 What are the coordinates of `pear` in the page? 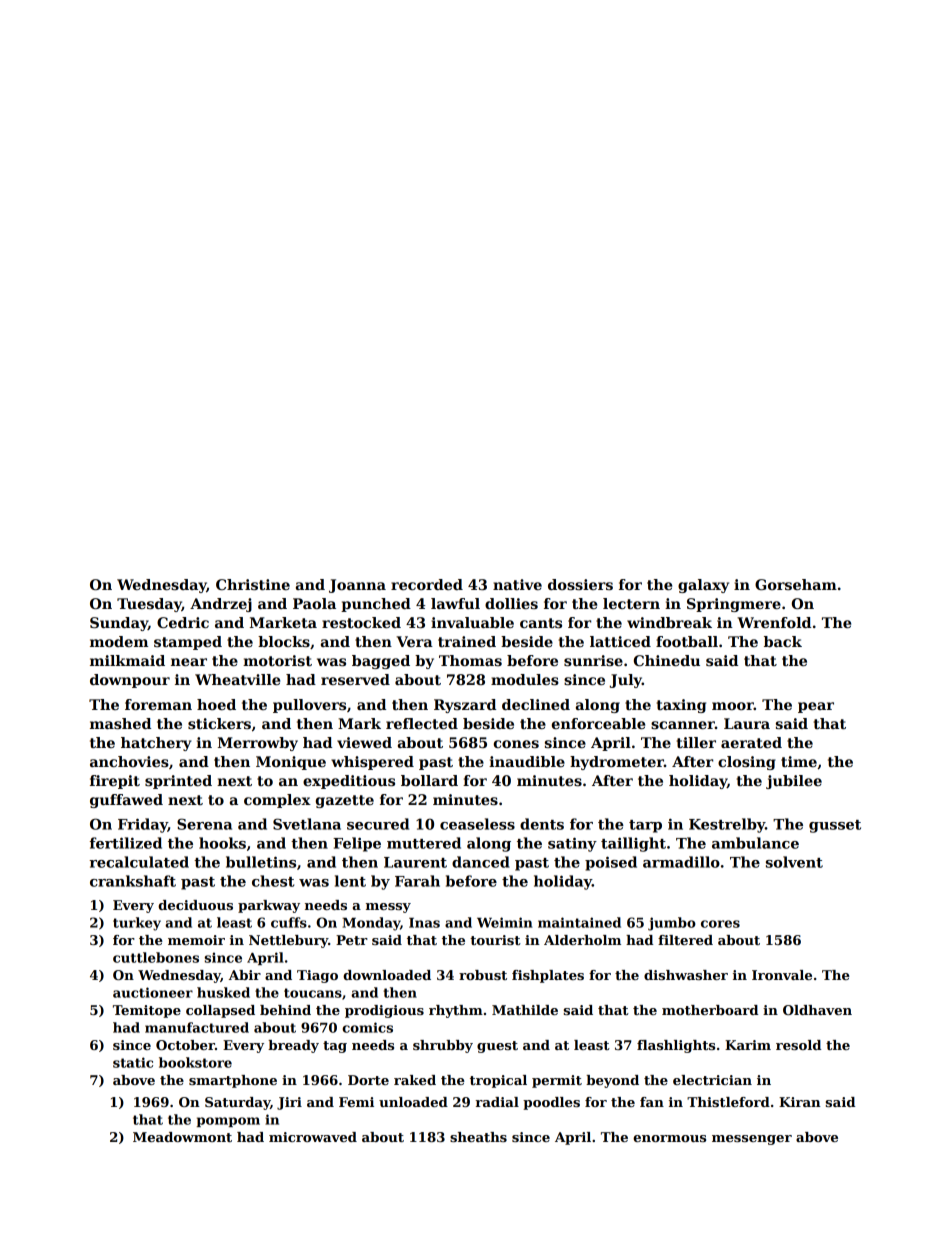 It's located at (816, 707).
